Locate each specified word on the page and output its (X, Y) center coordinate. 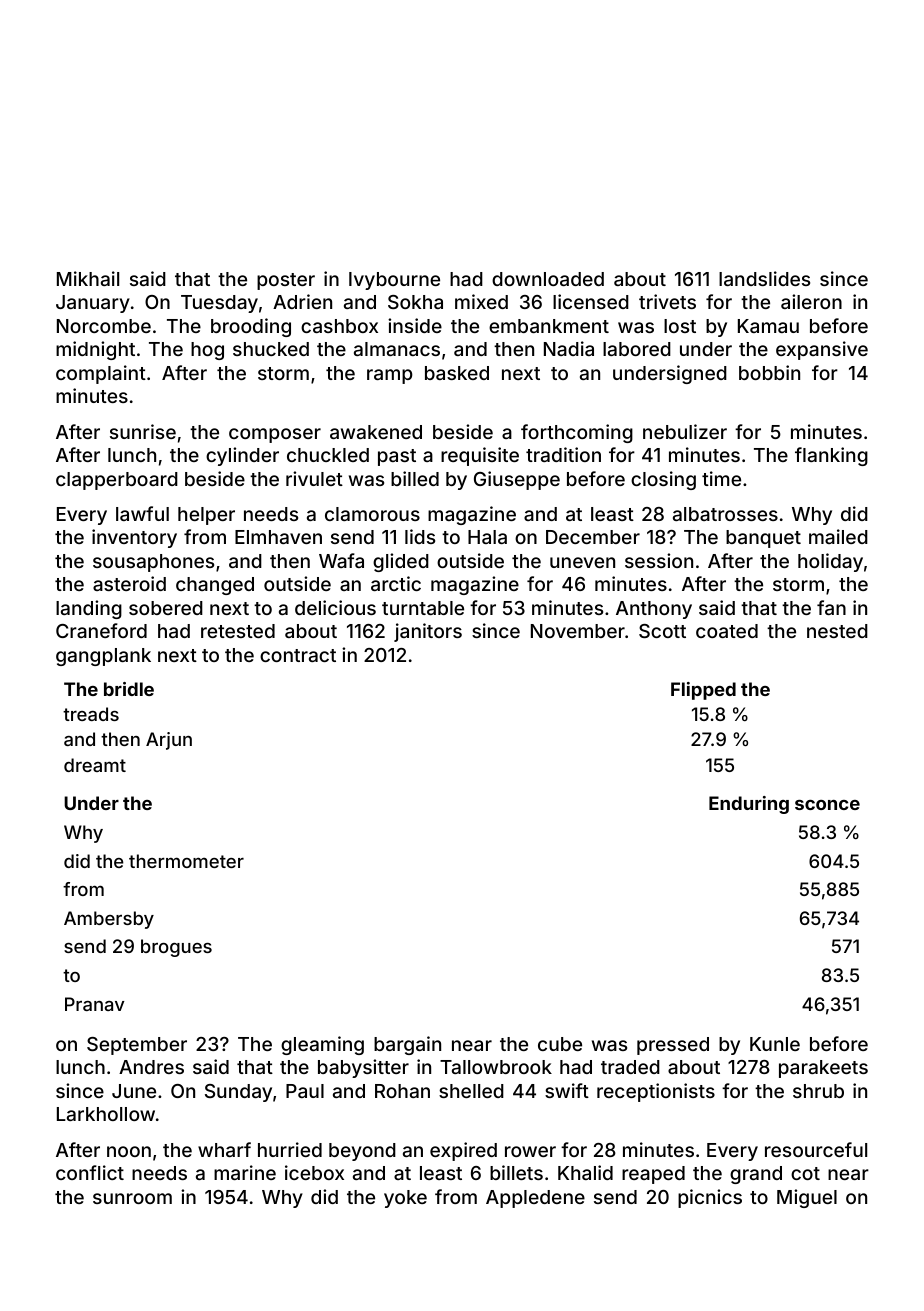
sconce (827, 805)
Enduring (749, 805)
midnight (95, 350)
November (578, 631)
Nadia (569, 348)
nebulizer (685, 431)
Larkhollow (106, 1114)
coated (727, 631)
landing (89, 609)
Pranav (94, 1004)
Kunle (775, 1044)
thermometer (186, 861)
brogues (176, 948)
